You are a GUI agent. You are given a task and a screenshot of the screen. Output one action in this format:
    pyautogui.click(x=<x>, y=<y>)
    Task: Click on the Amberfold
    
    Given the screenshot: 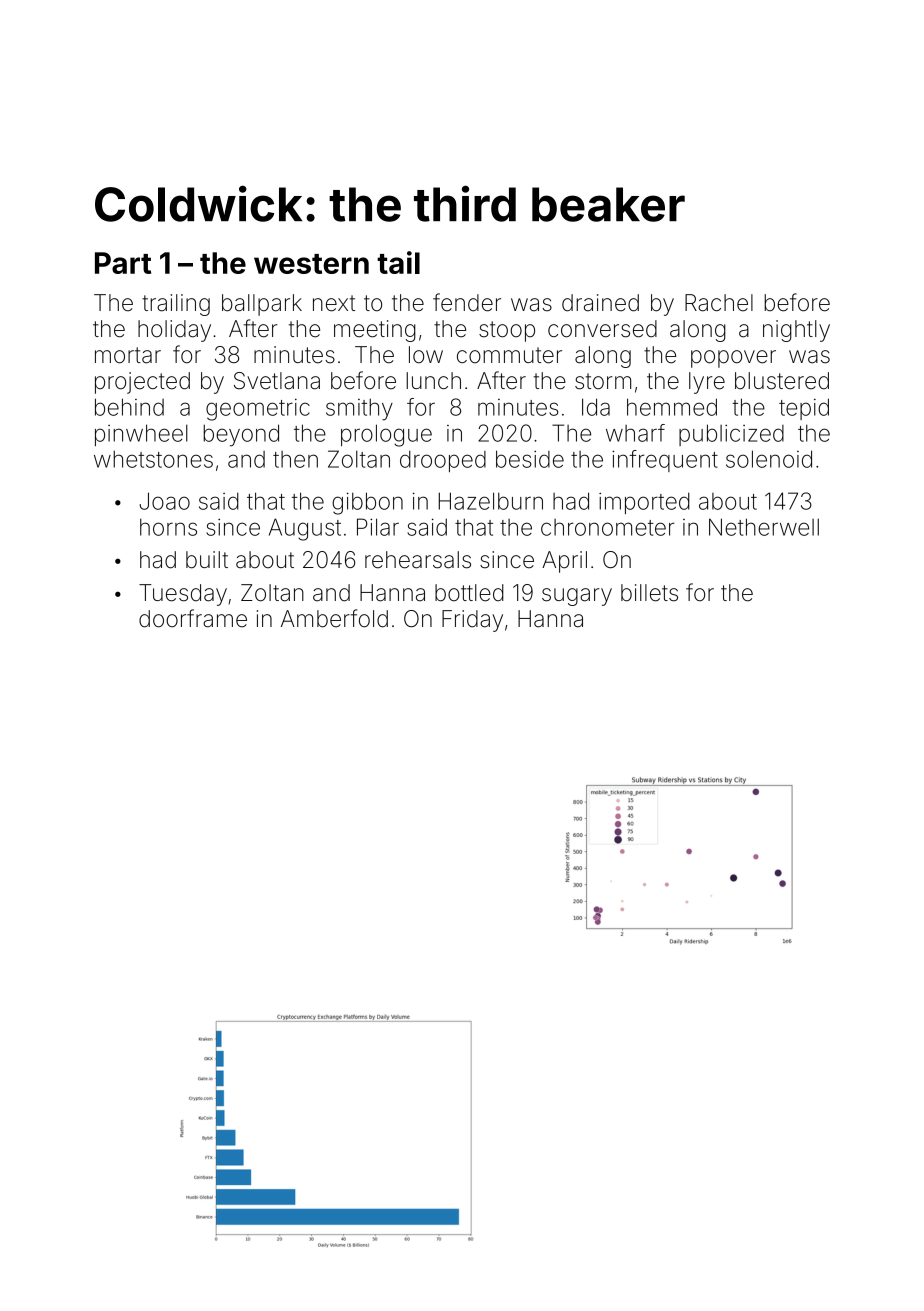 What is the action you would take?
    pyautogui.click(x=334, y=618)
